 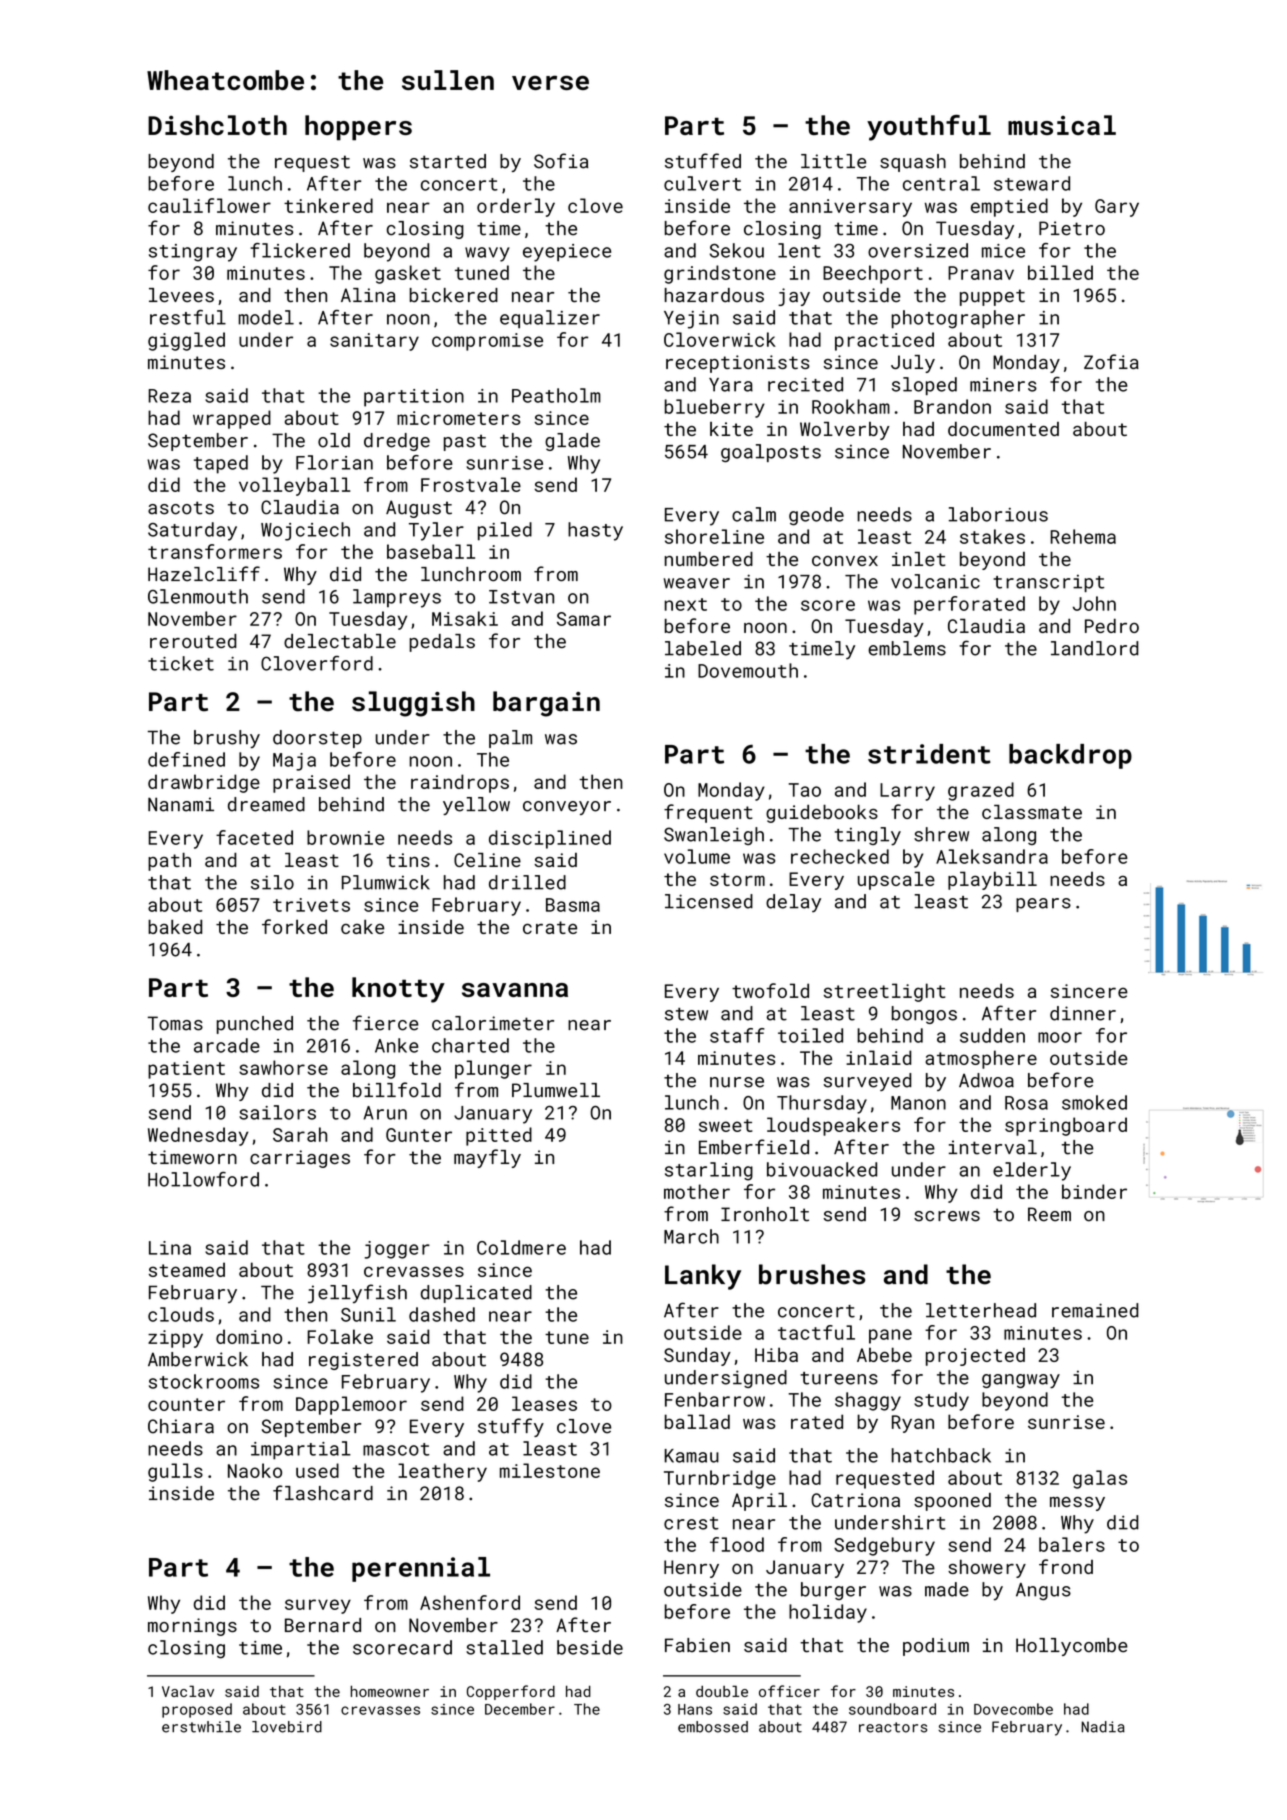 I want to click on Hiba, so click(x=776, y=1354).
